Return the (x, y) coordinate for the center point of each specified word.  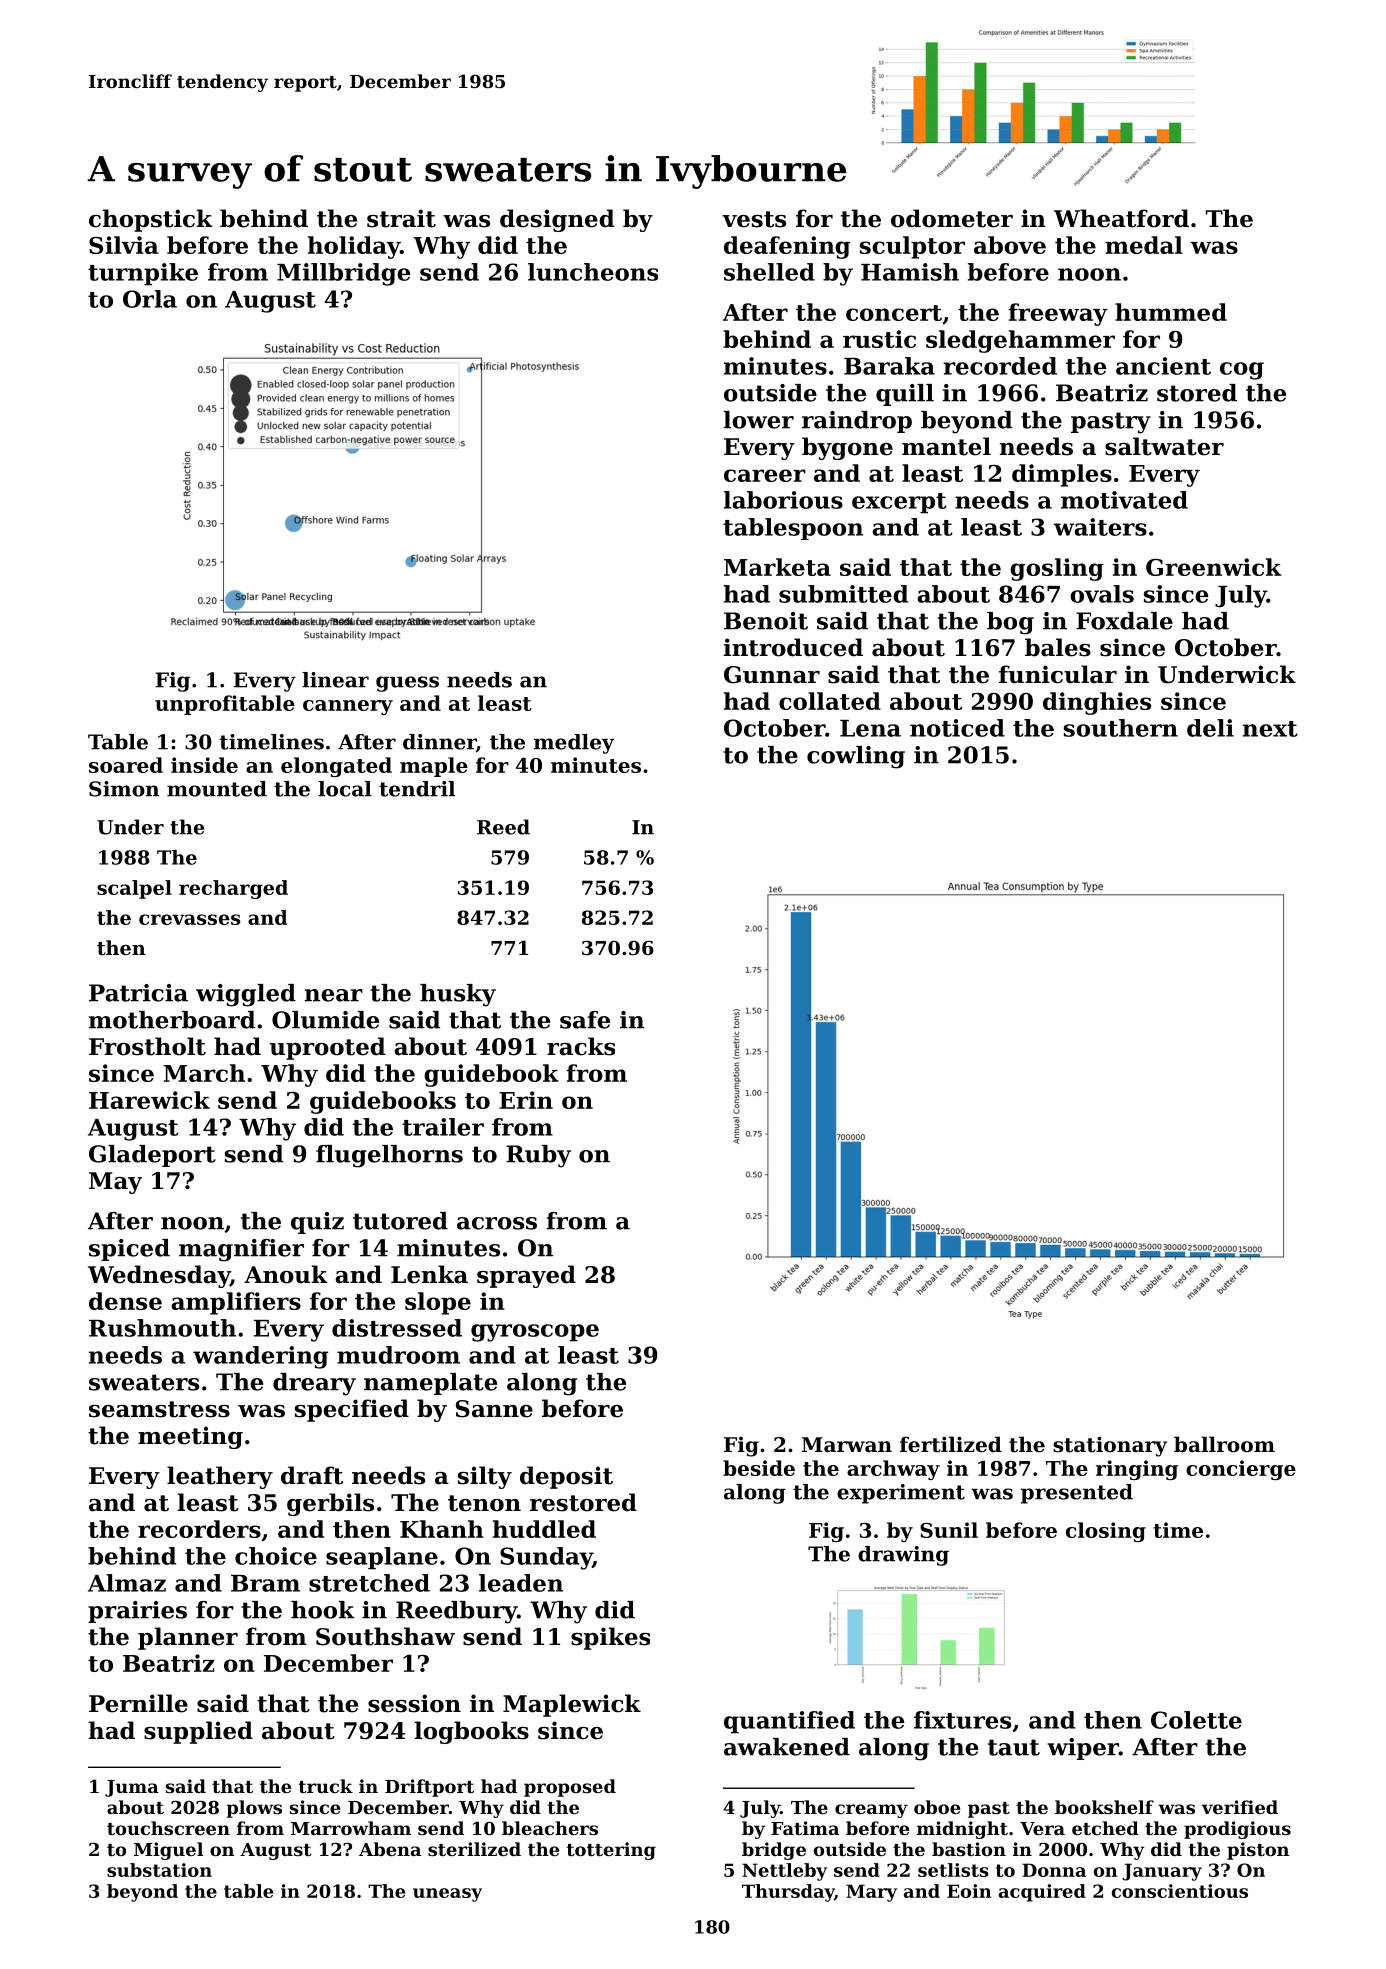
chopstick (151, 220)
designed (557, 220)
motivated (1124, 500)
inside (204, 765)
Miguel (168, 1851)
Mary (871, 1893)
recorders (199, 1529)
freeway (1058, 314)
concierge (1241, 1470)
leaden (521, 1583)
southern (1121, 728)
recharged (233, 889)
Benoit (766, 621)
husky (458, 995)
